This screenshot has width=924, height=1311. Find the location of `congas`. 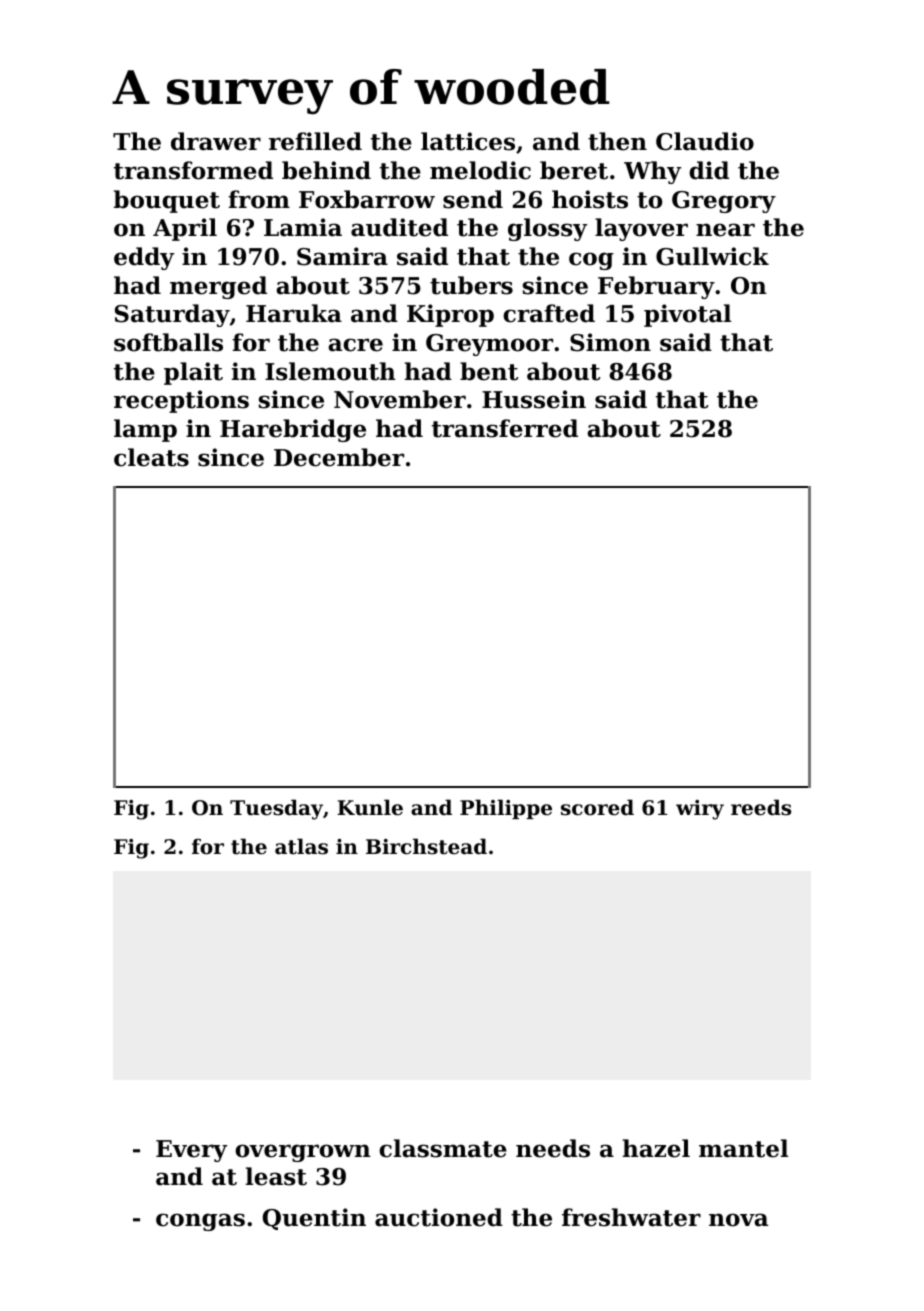

congas is located at coordinates (200, 1222).
